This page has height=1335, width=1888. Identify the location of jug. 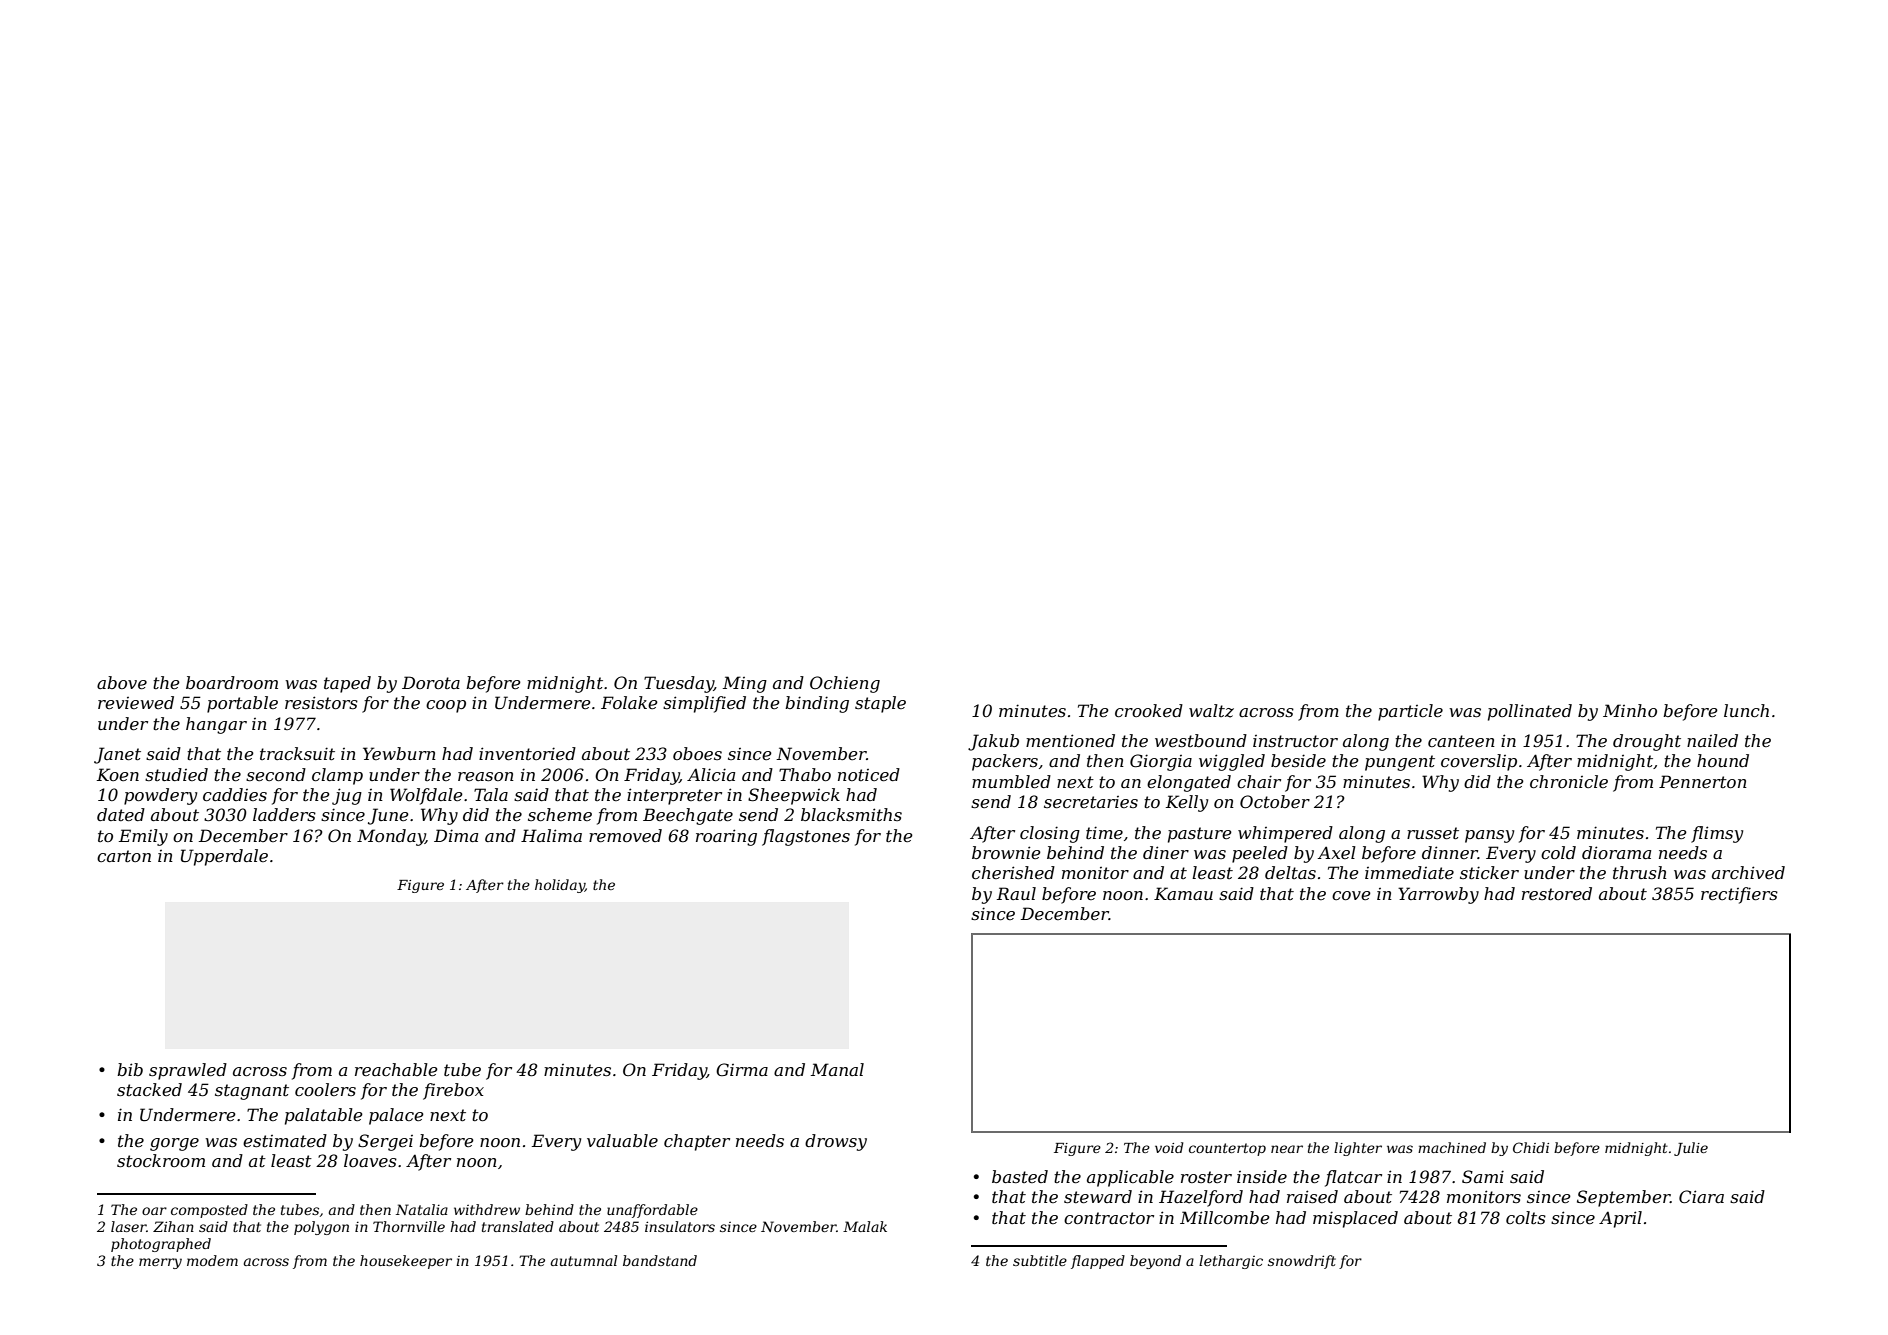
(347, 796).
